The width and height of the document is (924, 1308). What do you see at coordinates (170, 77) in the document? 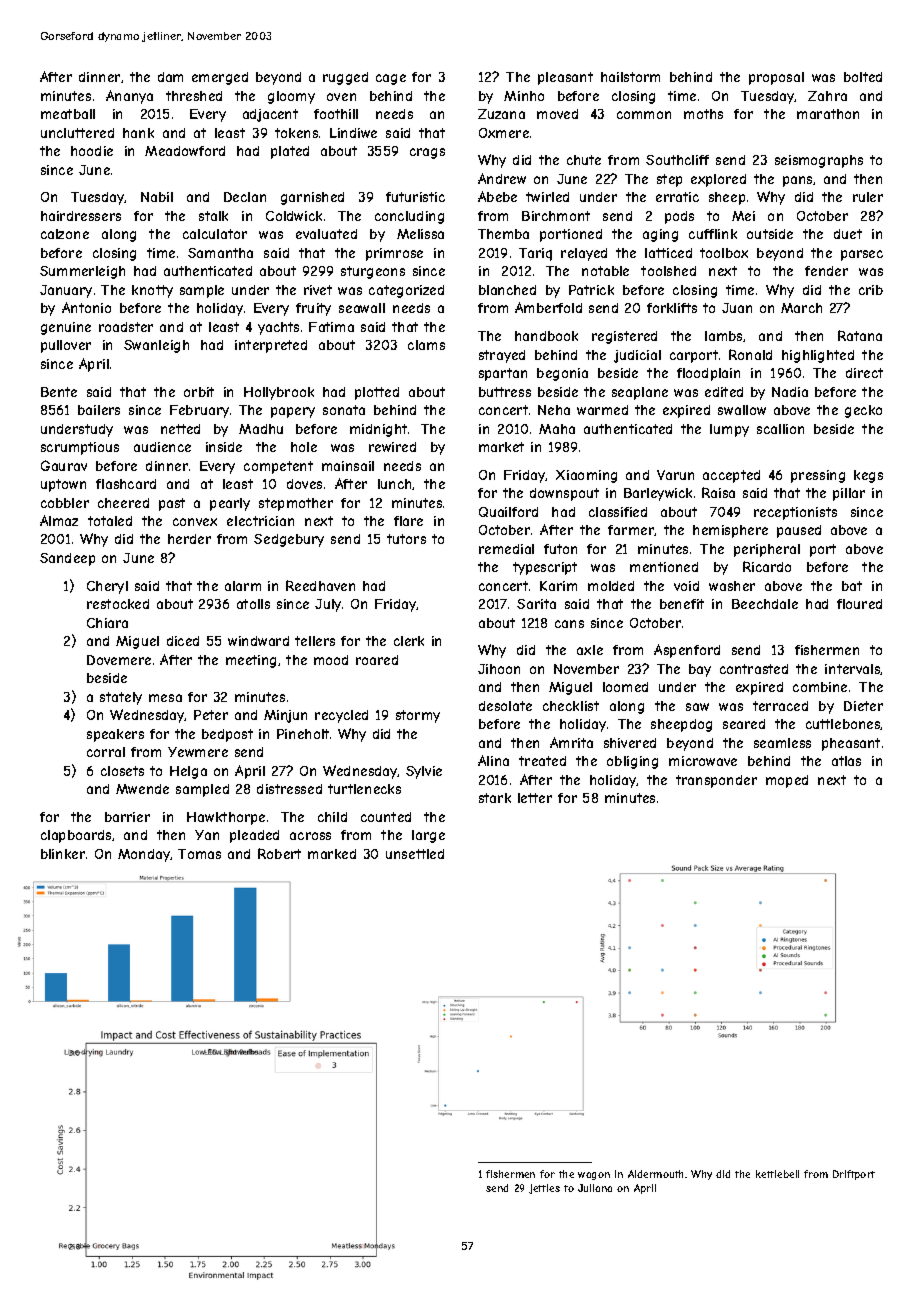
I see `dam` at bounding box center [170, 77].
